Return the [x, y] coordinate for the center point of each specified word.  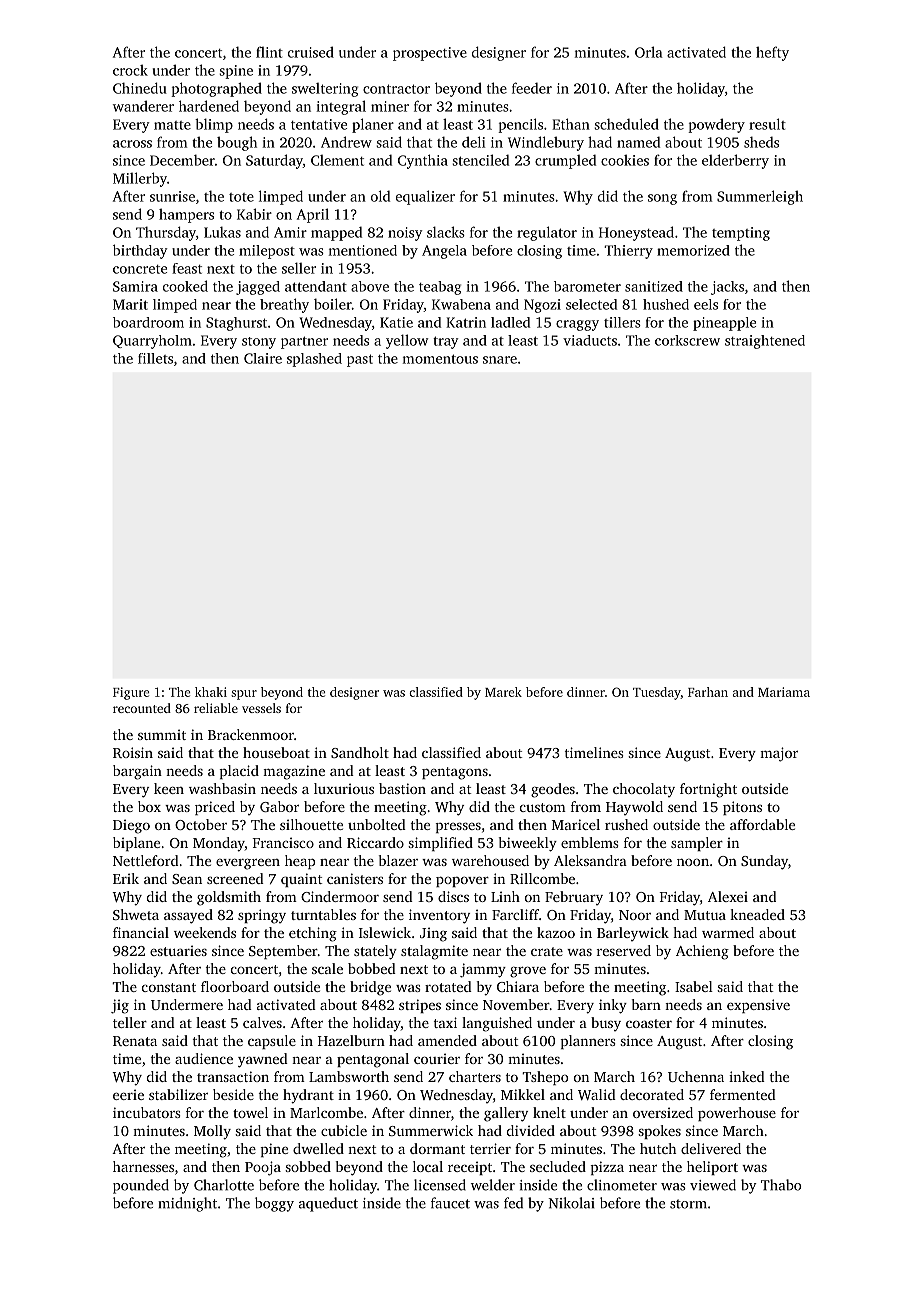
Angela [444, 252]
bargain [137, 772]
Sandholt [360, 752]
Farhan [708, 692]
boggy [274, 1204]
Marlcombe [326, 1112]
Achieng [702, 952]
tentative [319, 124]
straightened [765, 342]
